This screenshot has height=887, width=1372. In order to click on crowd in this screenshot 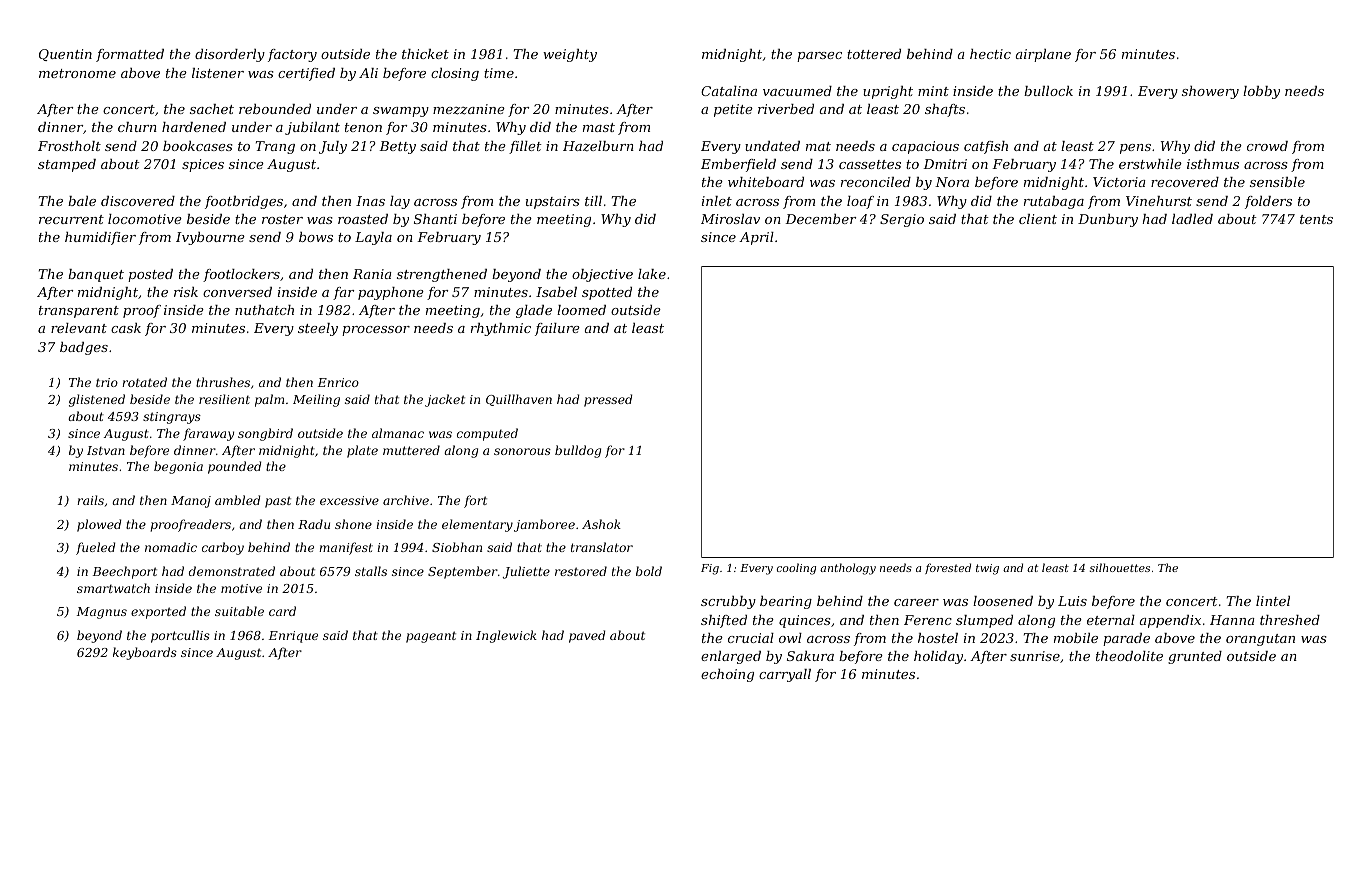, I will do `click(1267, 146)`.
